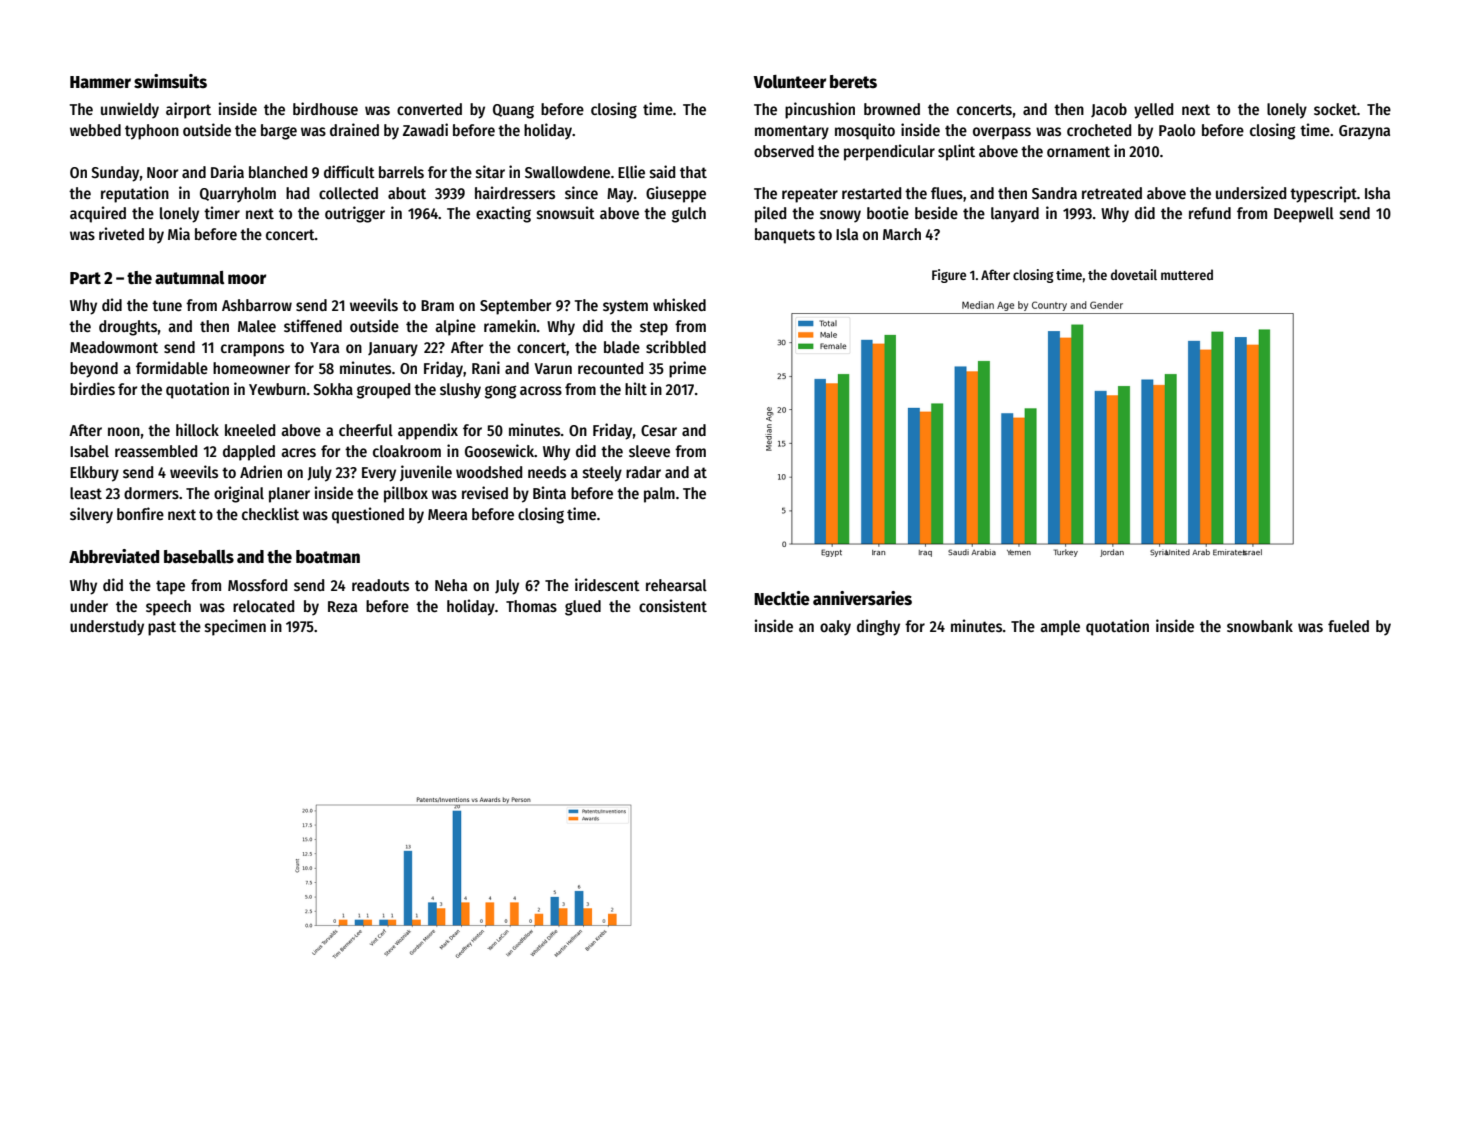 The height and width of the screenshot is (1129, 1461). I want to click on swimsuits, so click(170, 81).
